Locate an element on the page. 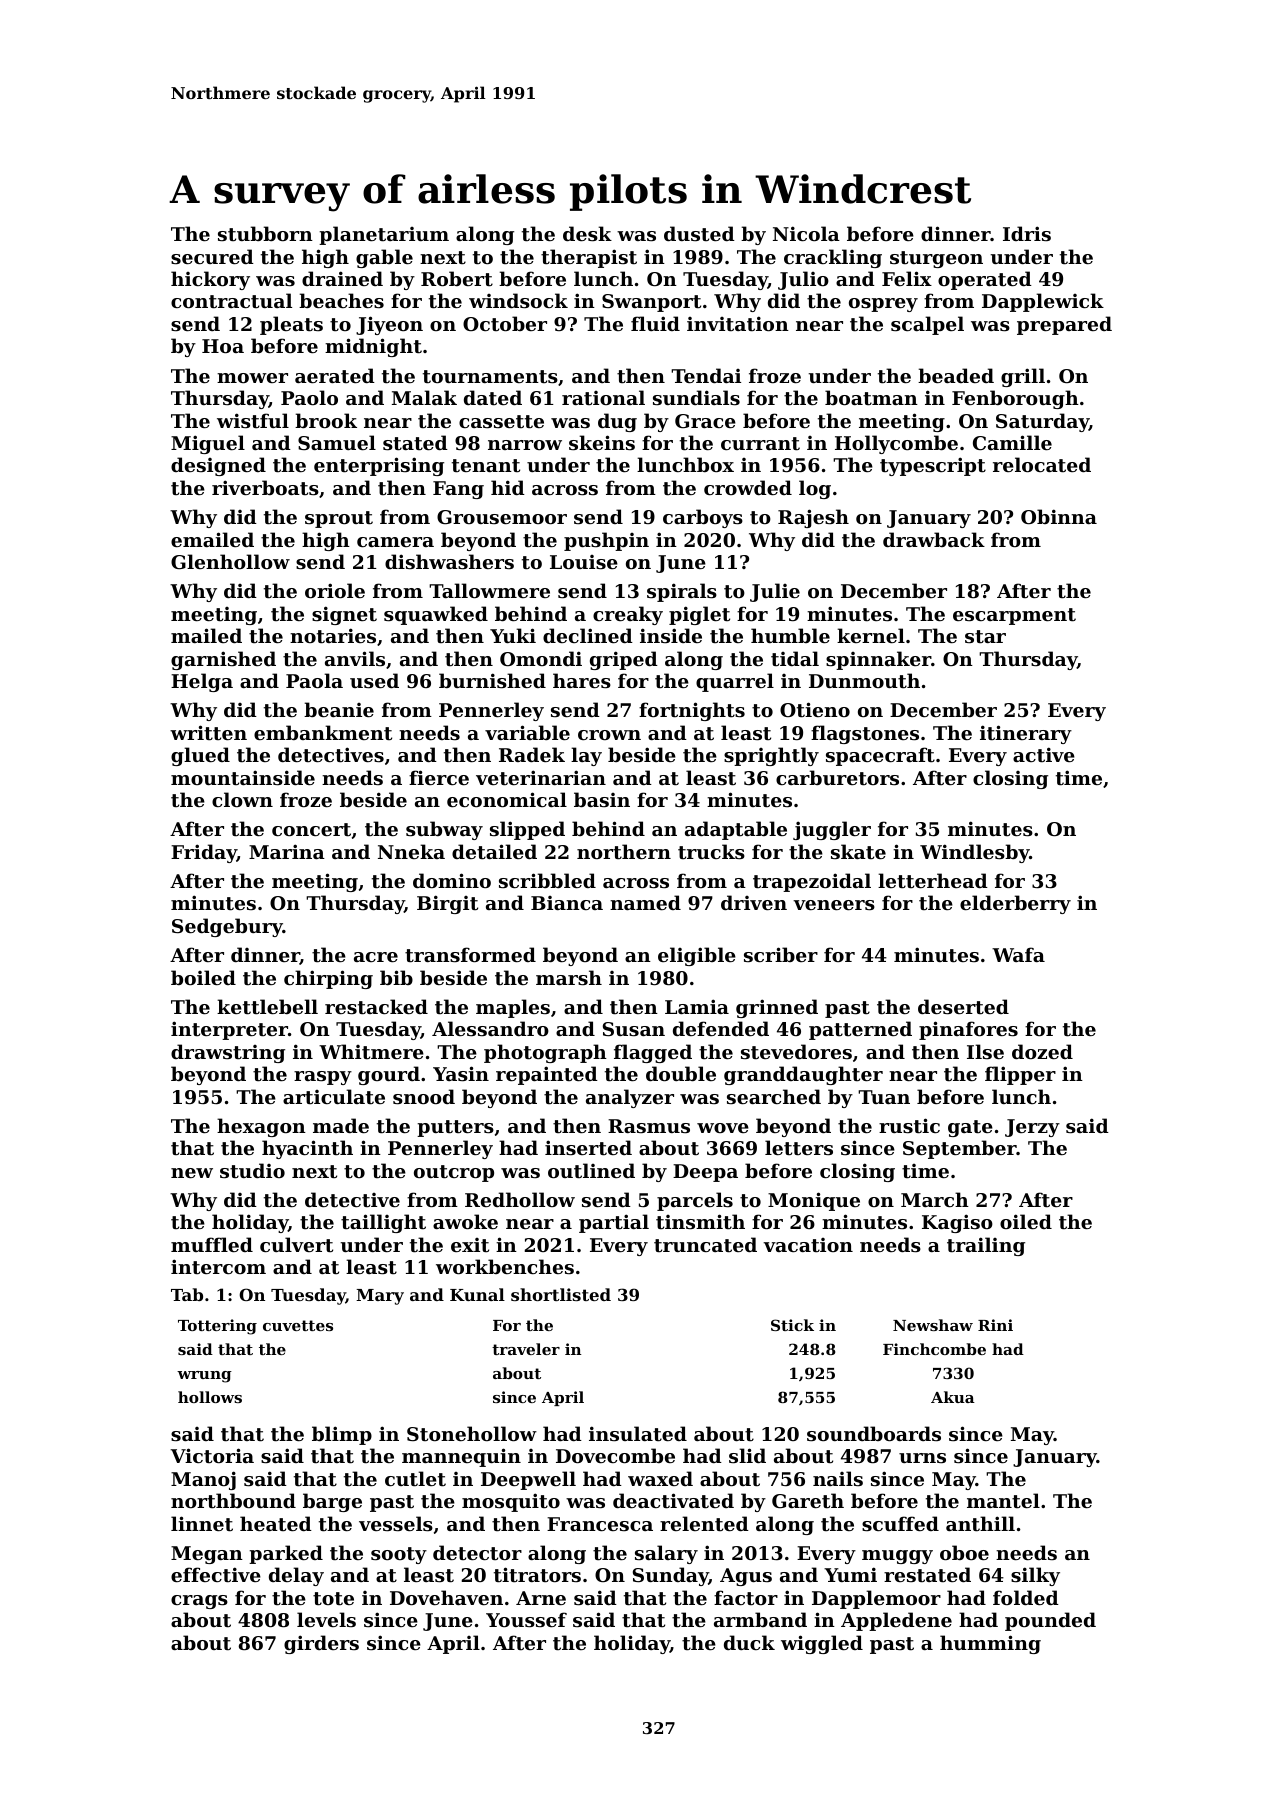 The image size is (1284, 1816). Susan is located at coordinates (634, 1029).
